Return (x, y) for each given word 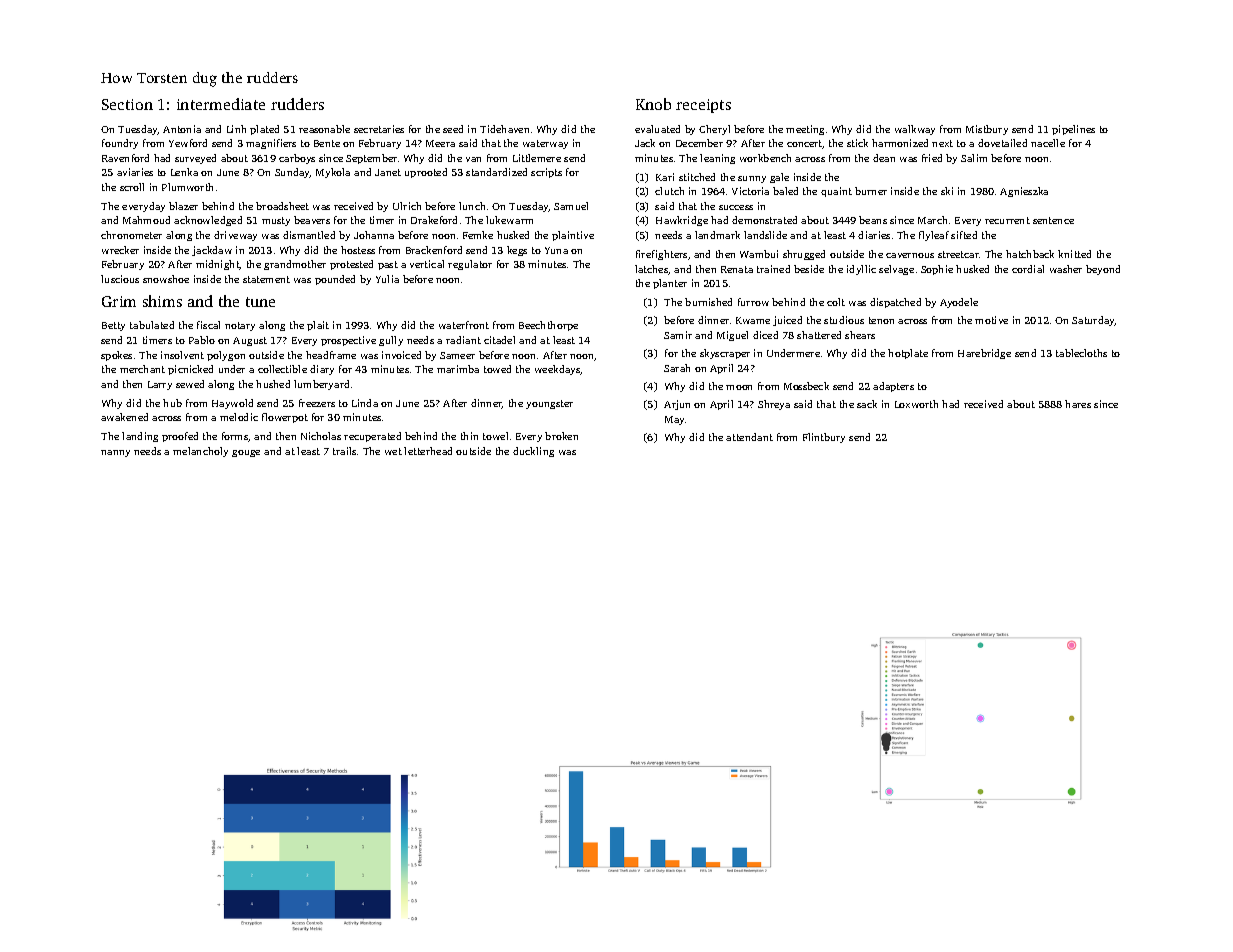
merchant (142, 369)
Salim (974, 158)
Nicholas (321, 436)
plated (264, 130)
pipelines (1073, 130)
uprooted (426, 173)
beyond (1103, 270)
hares (1078, 404)
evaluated (657, 129)
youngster (549, 404)
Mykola (333, 173)
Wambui (759, 254)
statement (266, 279)
